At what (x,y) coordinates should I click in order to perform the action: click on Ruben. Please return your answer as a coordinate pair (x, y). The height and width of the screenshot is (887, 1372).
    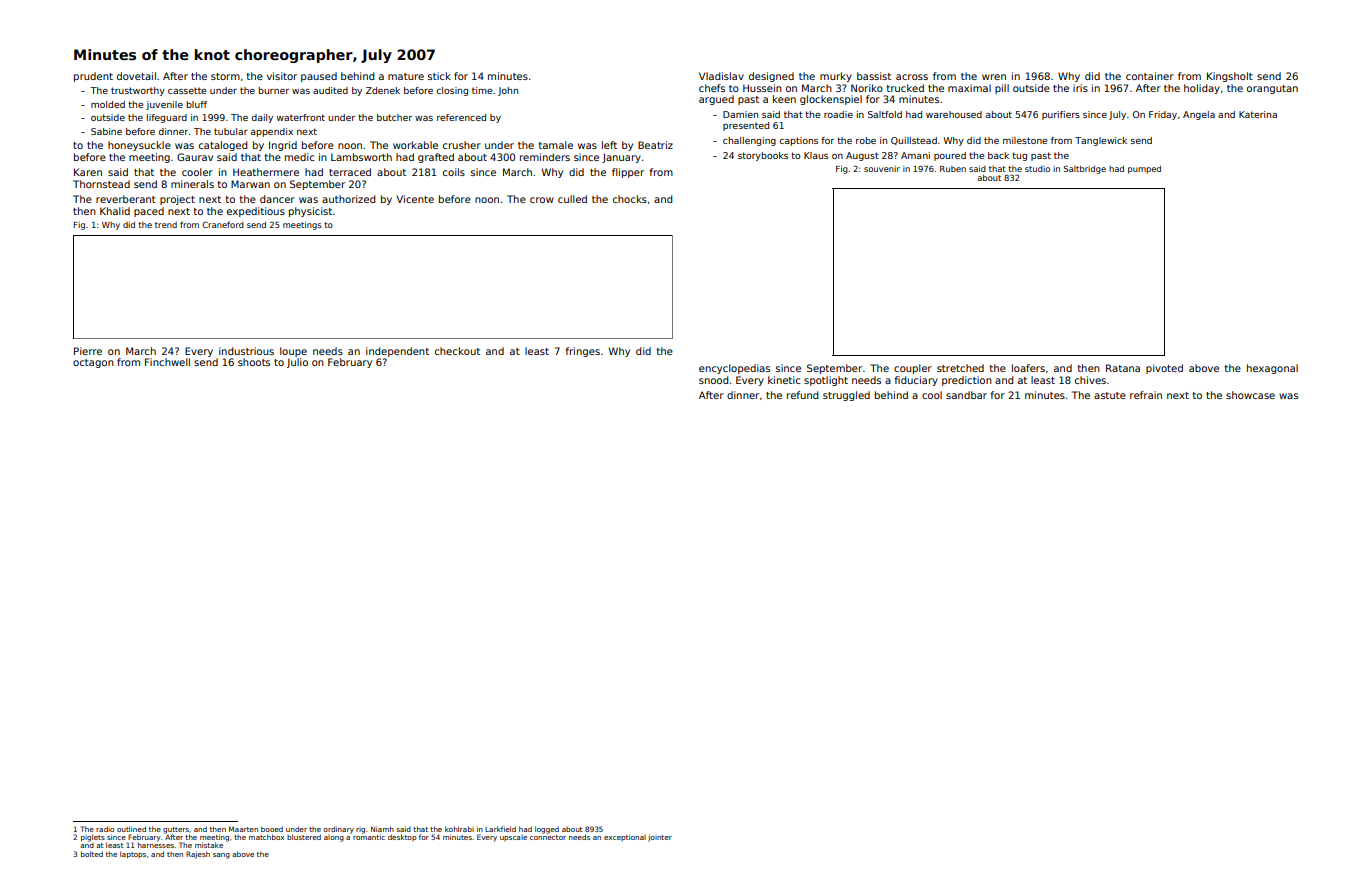
    Looking at the image, I should click on (953, 169).
